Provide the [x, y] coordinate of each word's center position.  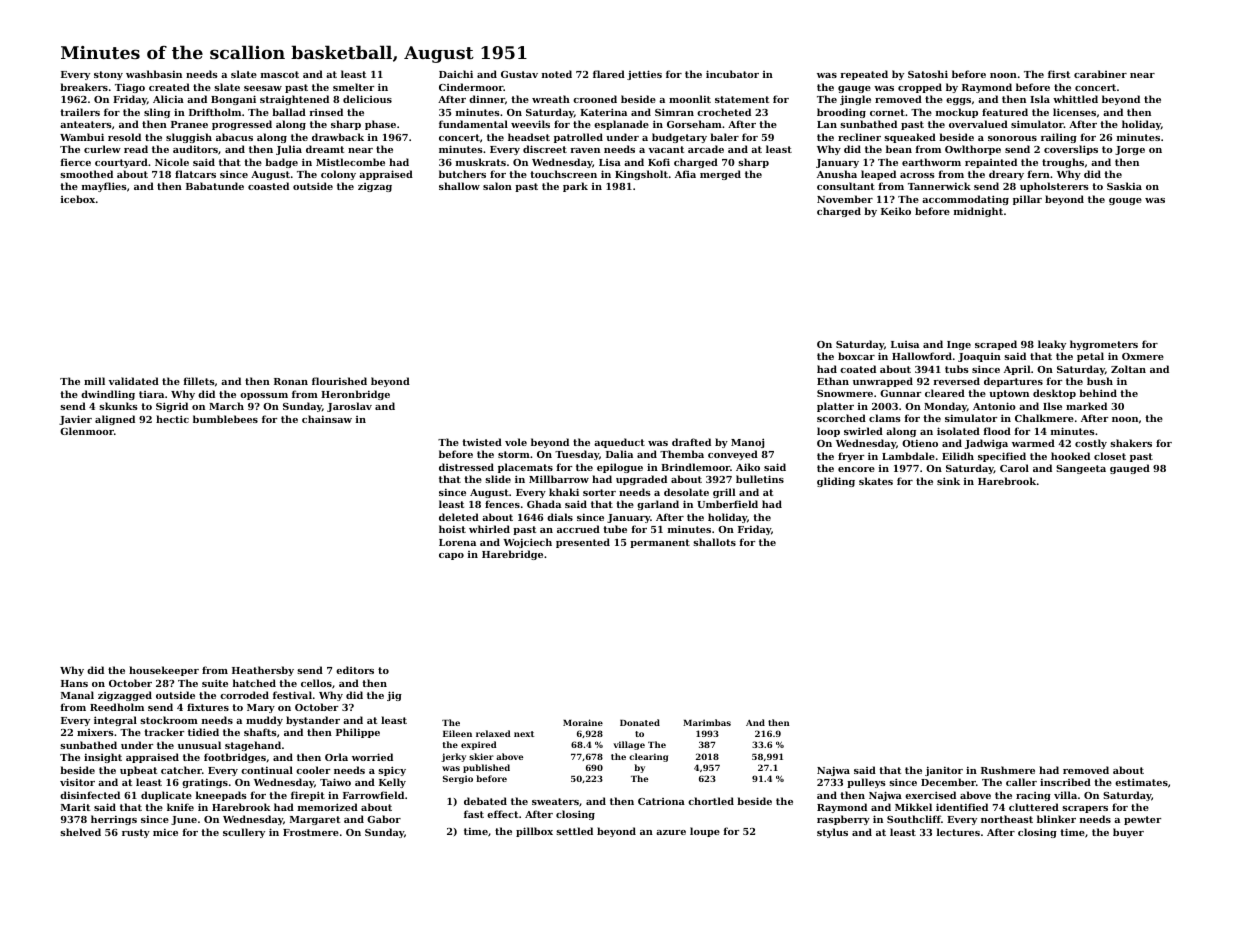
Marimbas [707, 722]
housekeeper [164, 671]
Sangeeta [1081, 469]
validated [134, 381]
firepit [308, 796]
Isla [1040, 99]
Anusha [837, 174]
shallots [714, 542]
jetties [644, 75]
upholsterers [1054, 187]
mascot [280, 74]
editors [355, 670]
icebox [78, 199]
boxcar [856, 356]
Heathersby [263, 671]
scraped [996, 345]
